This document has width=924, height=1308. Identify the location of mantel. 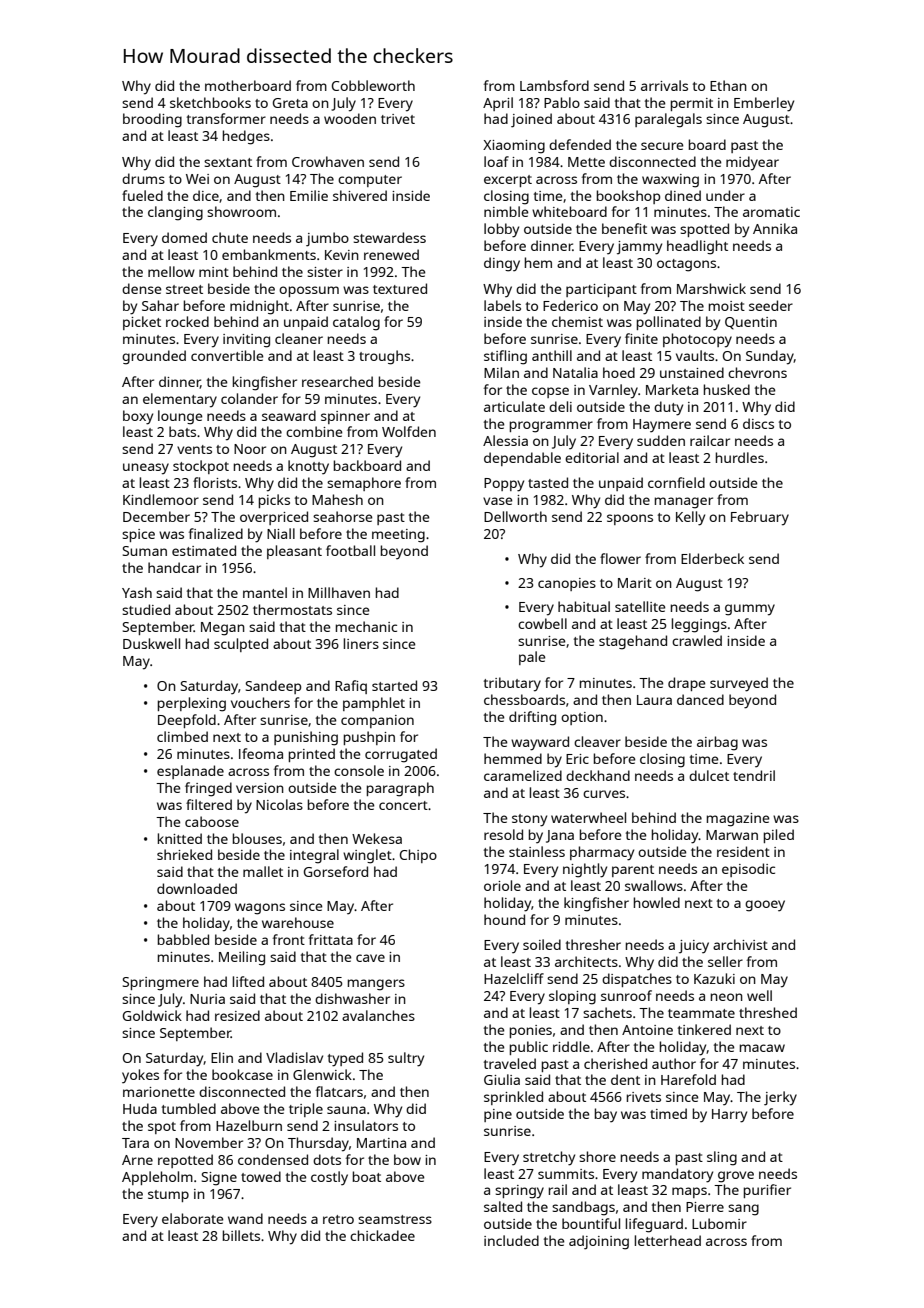
(265, 592).
